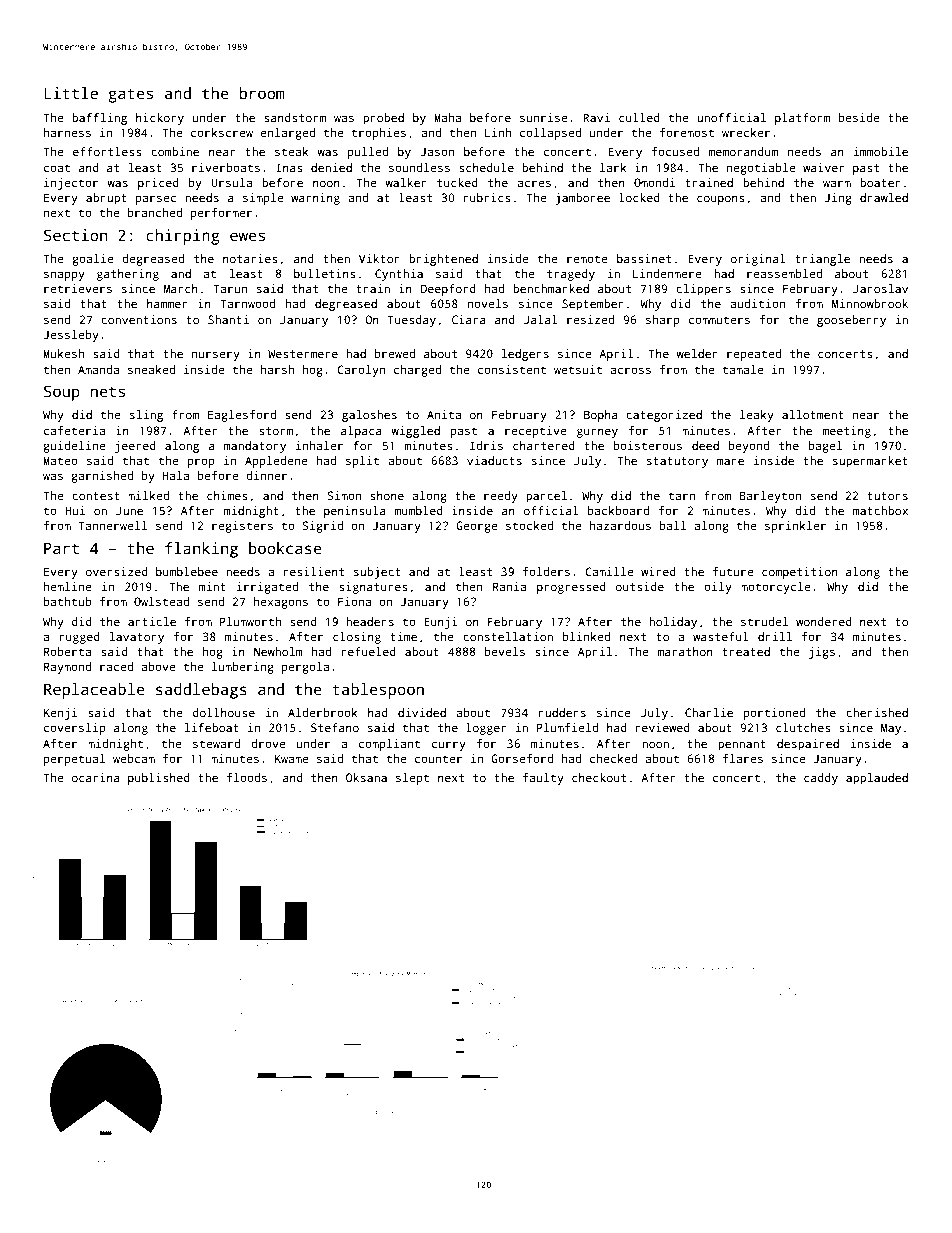  What do you see at coordinates (74, 760) in the image?
I see `perpetual` at bounding box center [74, 760].
